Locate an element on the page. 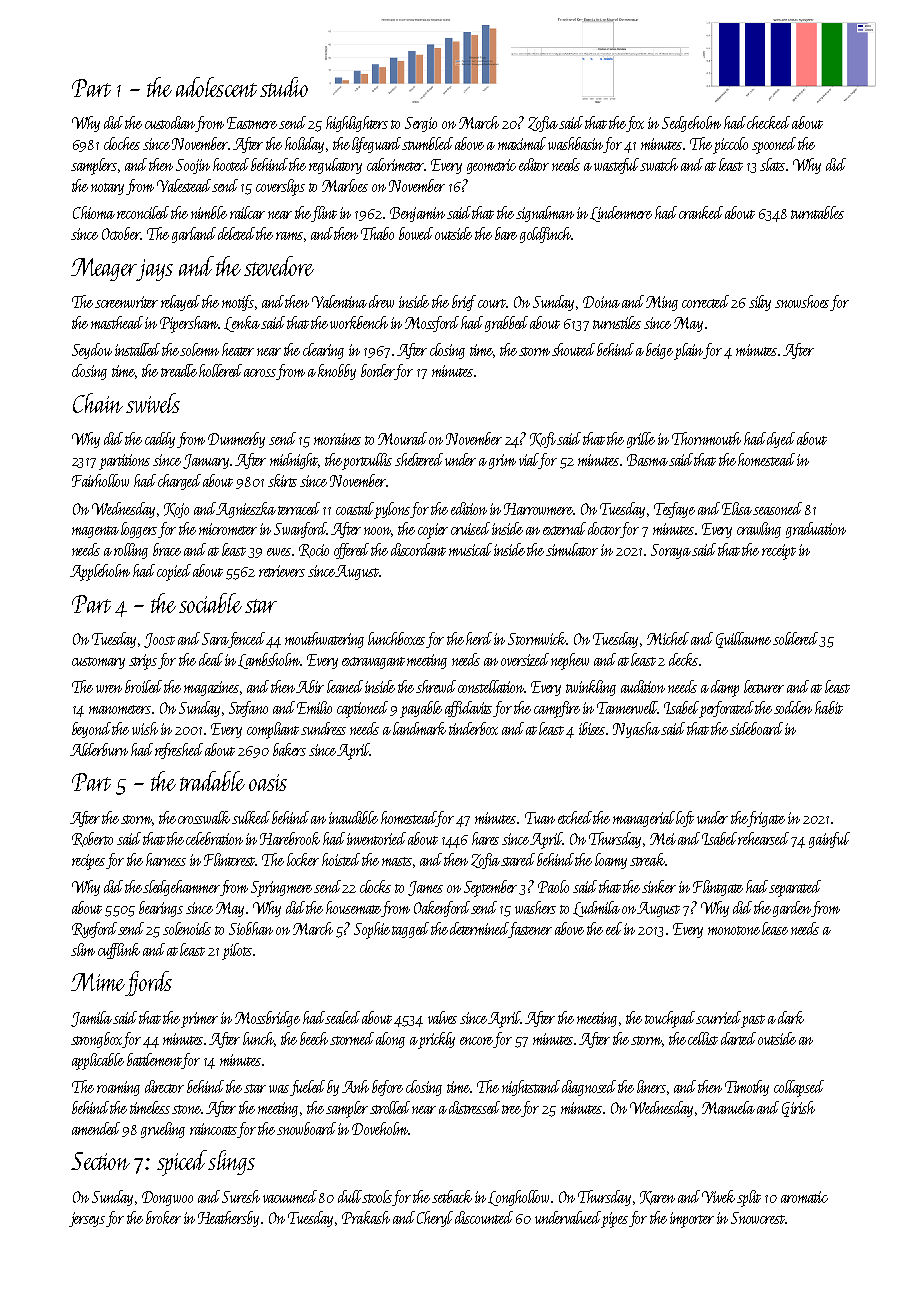 This page has width=924, height=1314. Alderburn is located at coordinates (99, 749).
